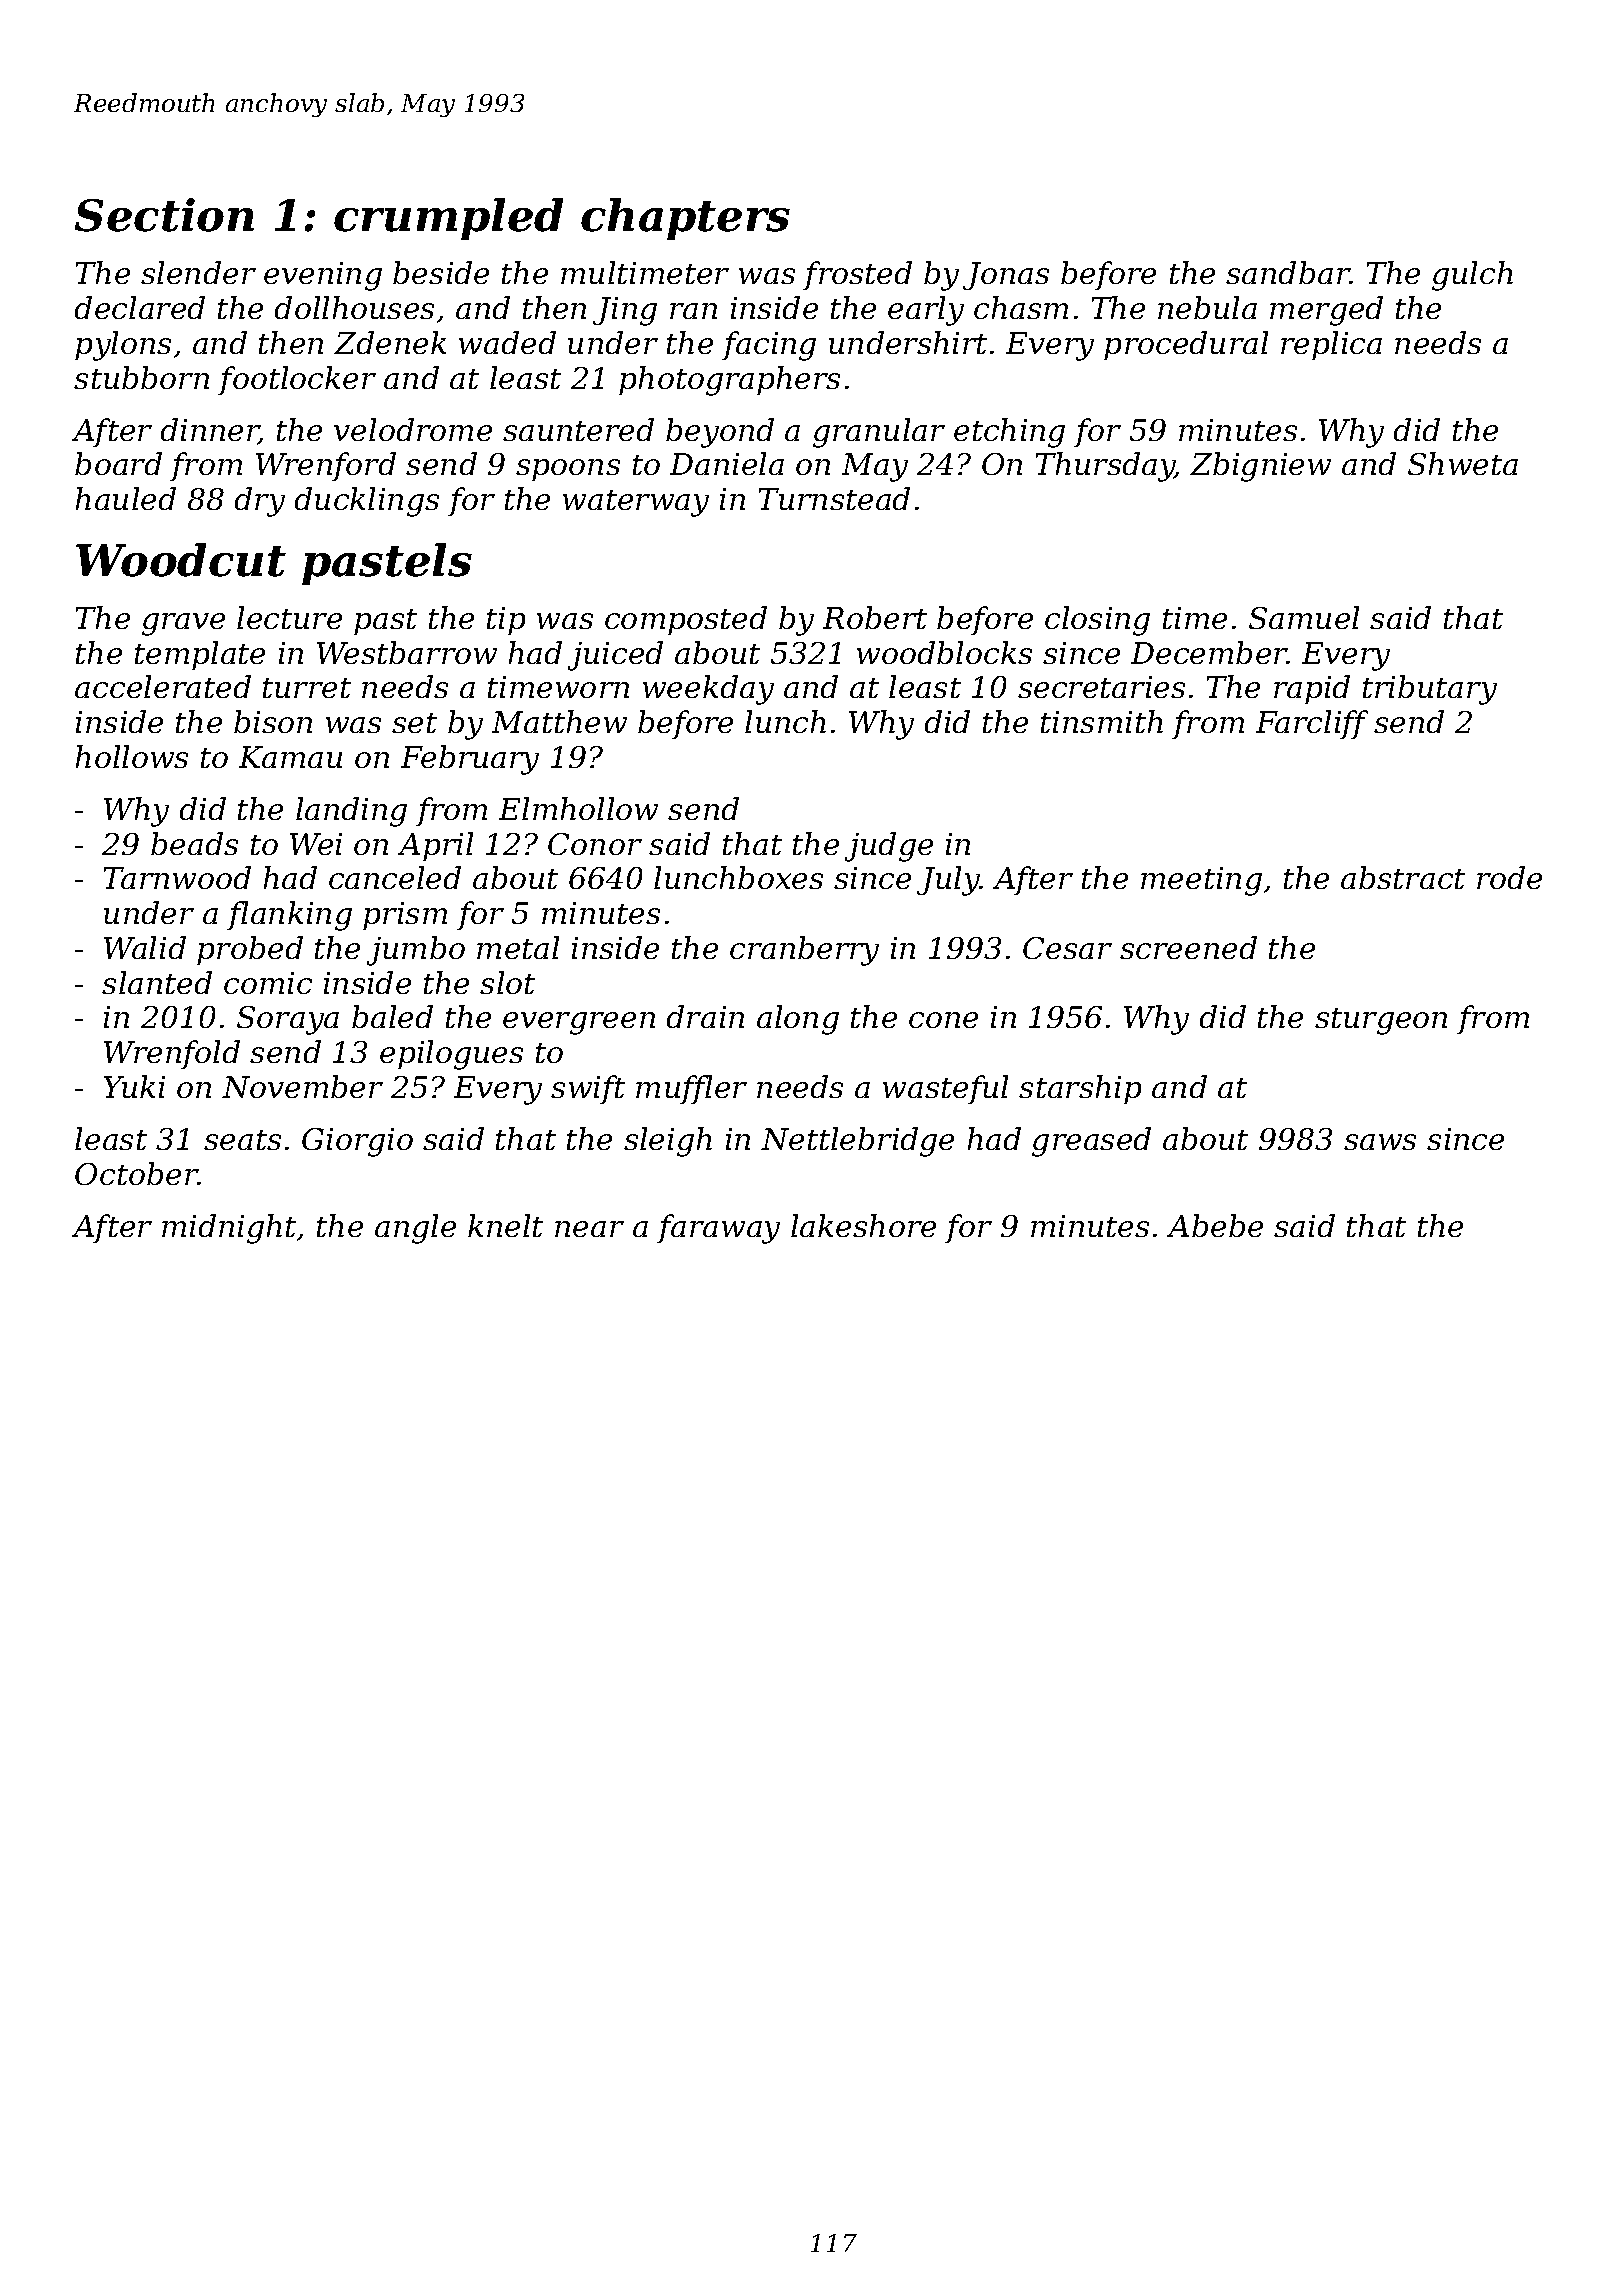  I want to click on July, so click(948, 881).
